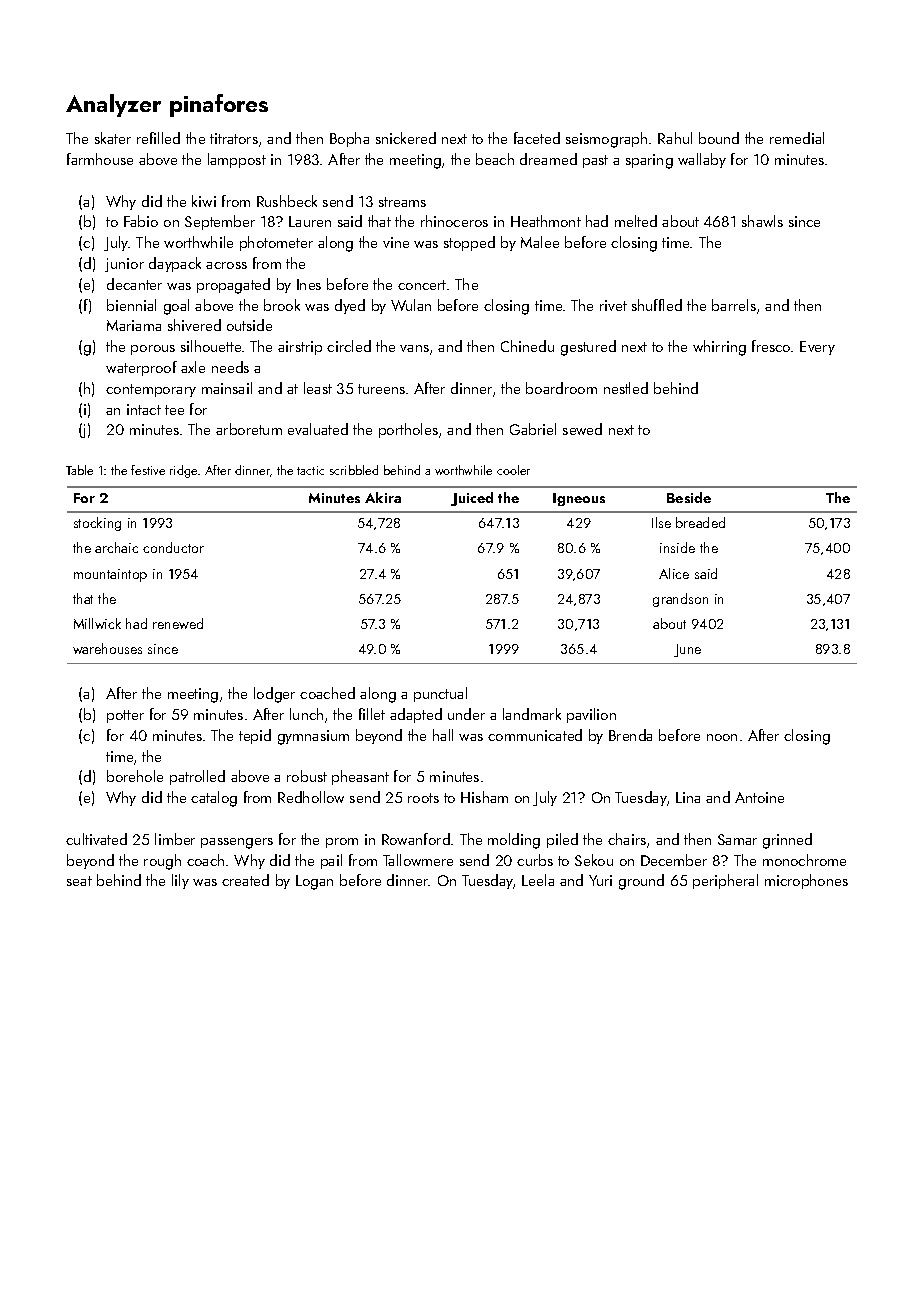  I want to click on sparing, so click(649, 161).
